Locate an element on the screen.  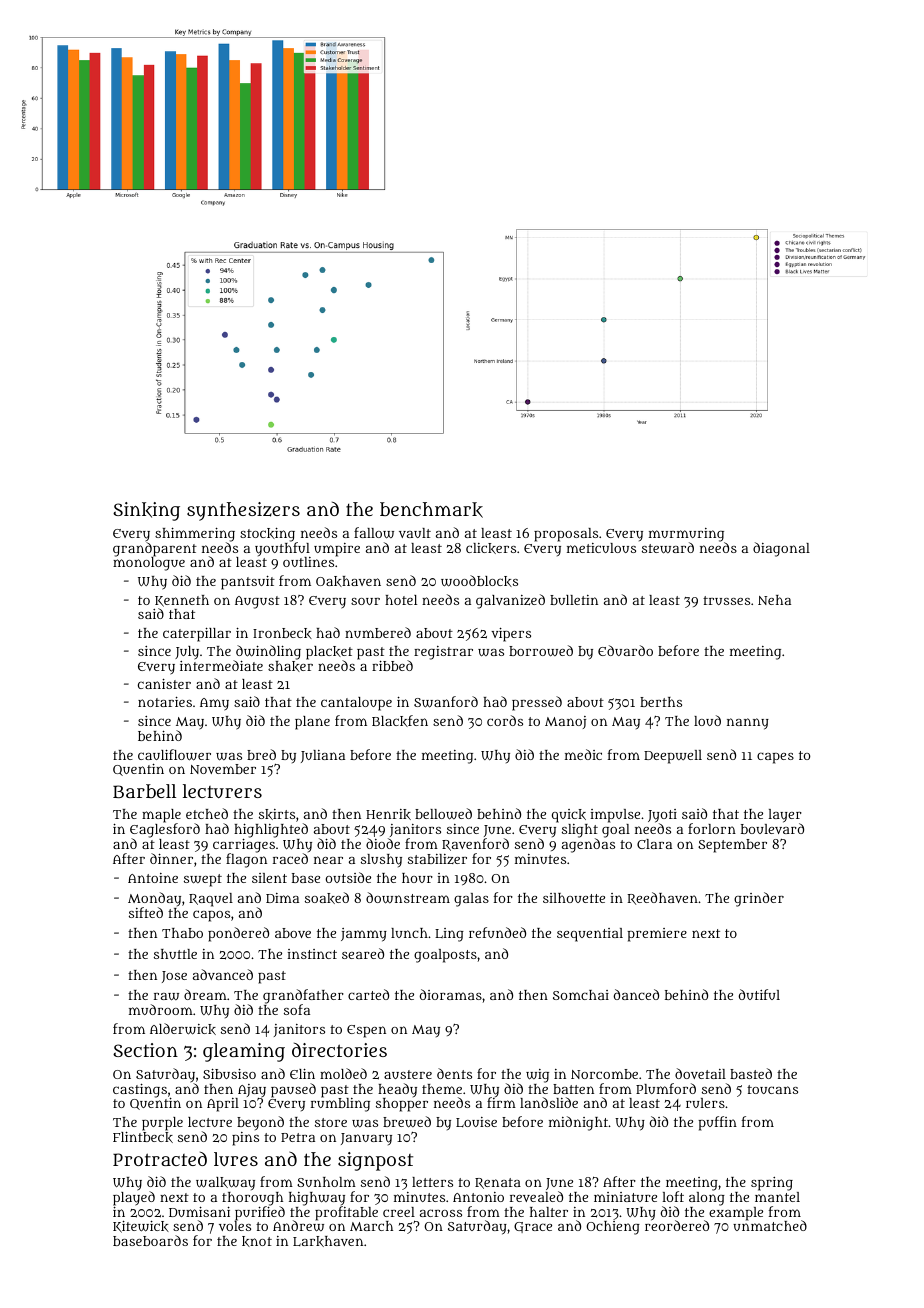
Sinking is located at coordinates (146, 511).
